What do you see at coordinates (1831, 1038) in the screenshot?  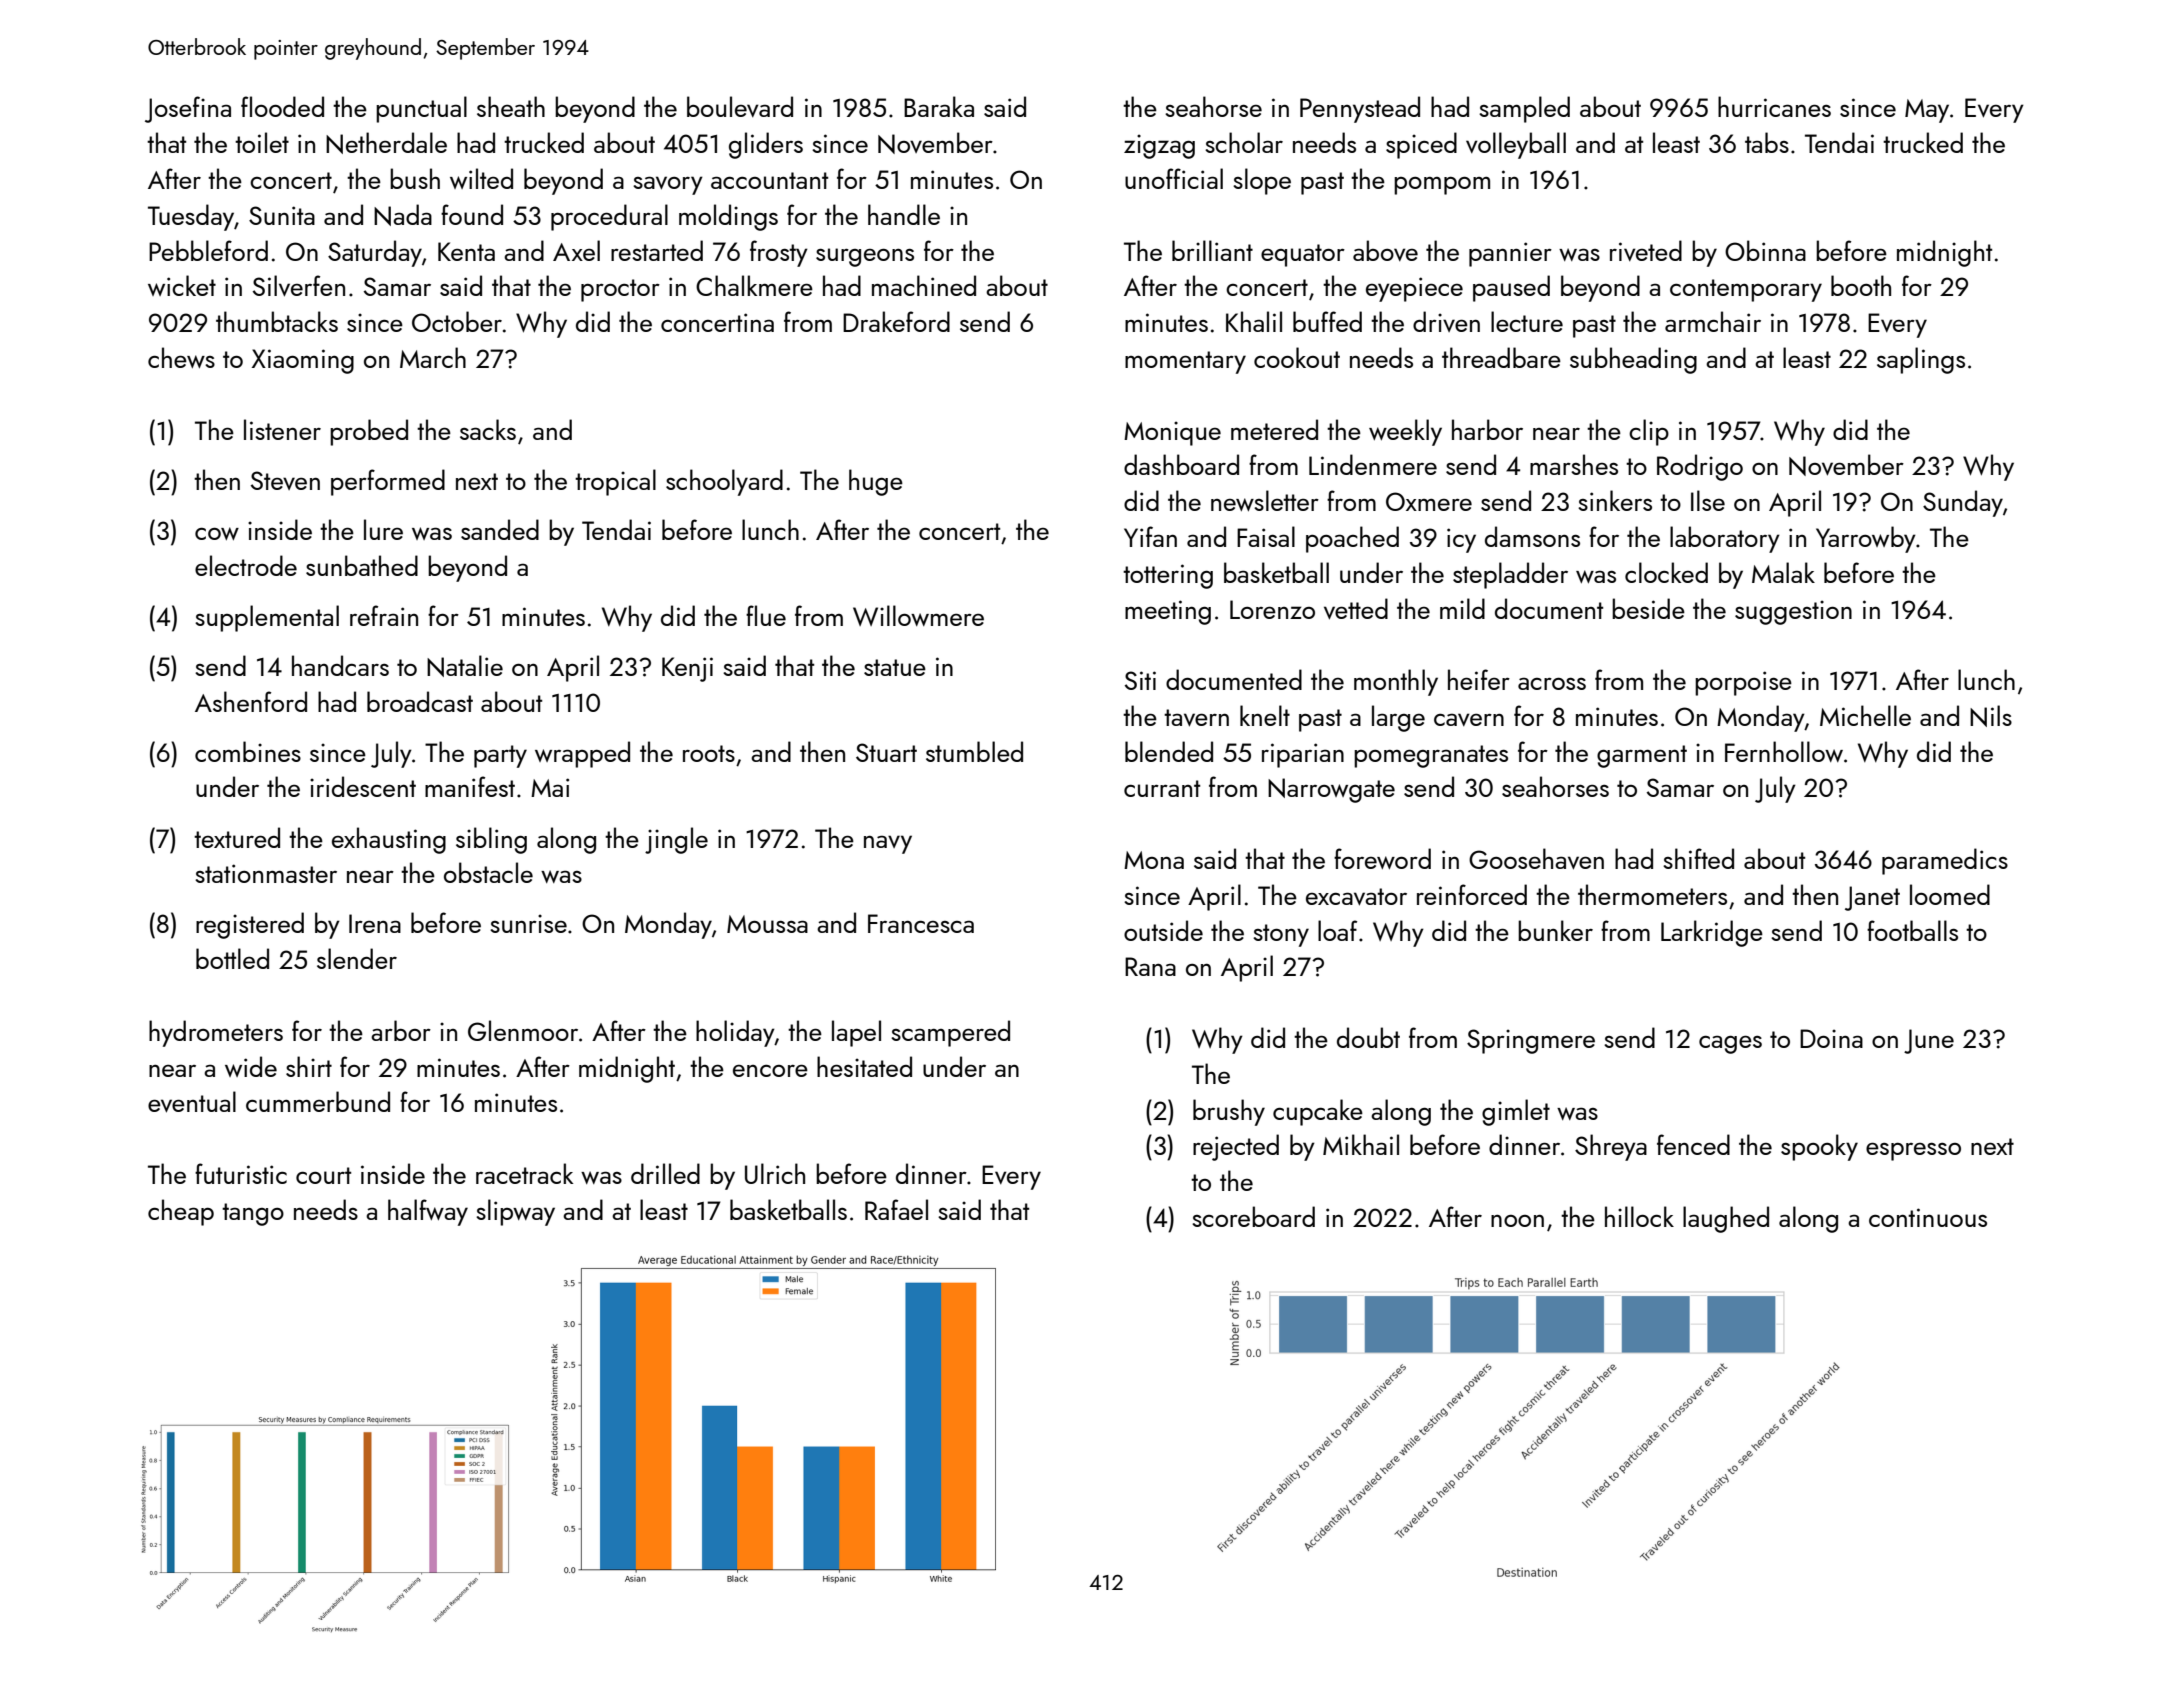 I see `Doina` at bounding box center [1831, 1038].
